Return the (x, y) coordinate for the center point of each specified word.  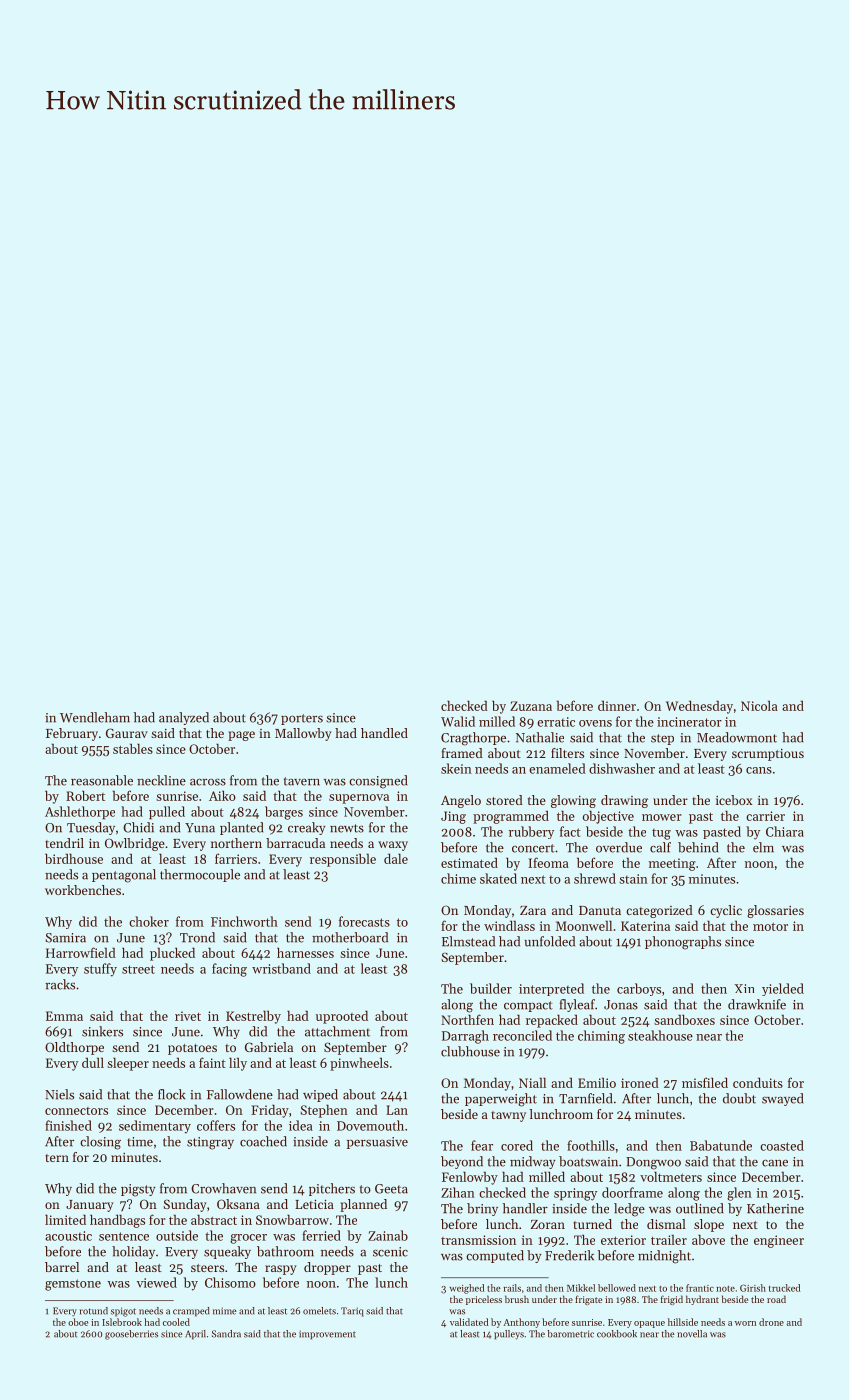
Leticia (314, 1204)
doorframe (632, 1192)
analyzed (184, 718)
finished (68, 1125)
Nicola (759, 705)
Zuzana (531, 706)
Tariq (352, 1312)
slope (709, 1225)
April (195, 1335)
